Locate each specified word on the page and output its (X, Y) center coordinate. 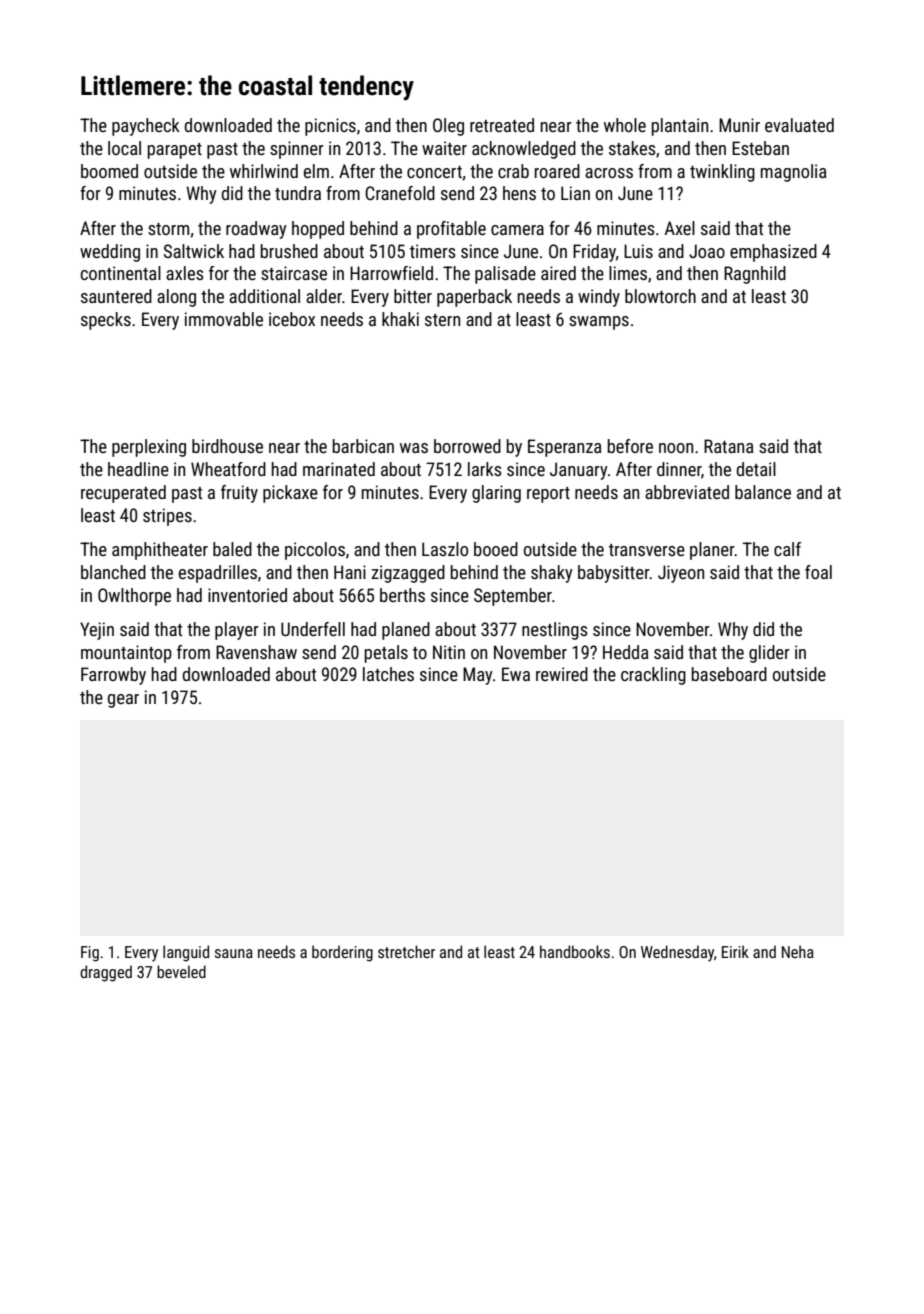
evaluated (799, 125)
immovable (224, 319)
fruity (239, 494)
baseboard (729, 674)
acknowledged (524, 150)
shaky (552, 574)
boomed (109, 171)
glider (769, 654)
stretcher (406, 951)
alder (324, 296)
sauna (234, 953)
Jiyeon (681, 574)
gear (123, 701)
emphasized (773, 253)
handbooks (575, 951)
